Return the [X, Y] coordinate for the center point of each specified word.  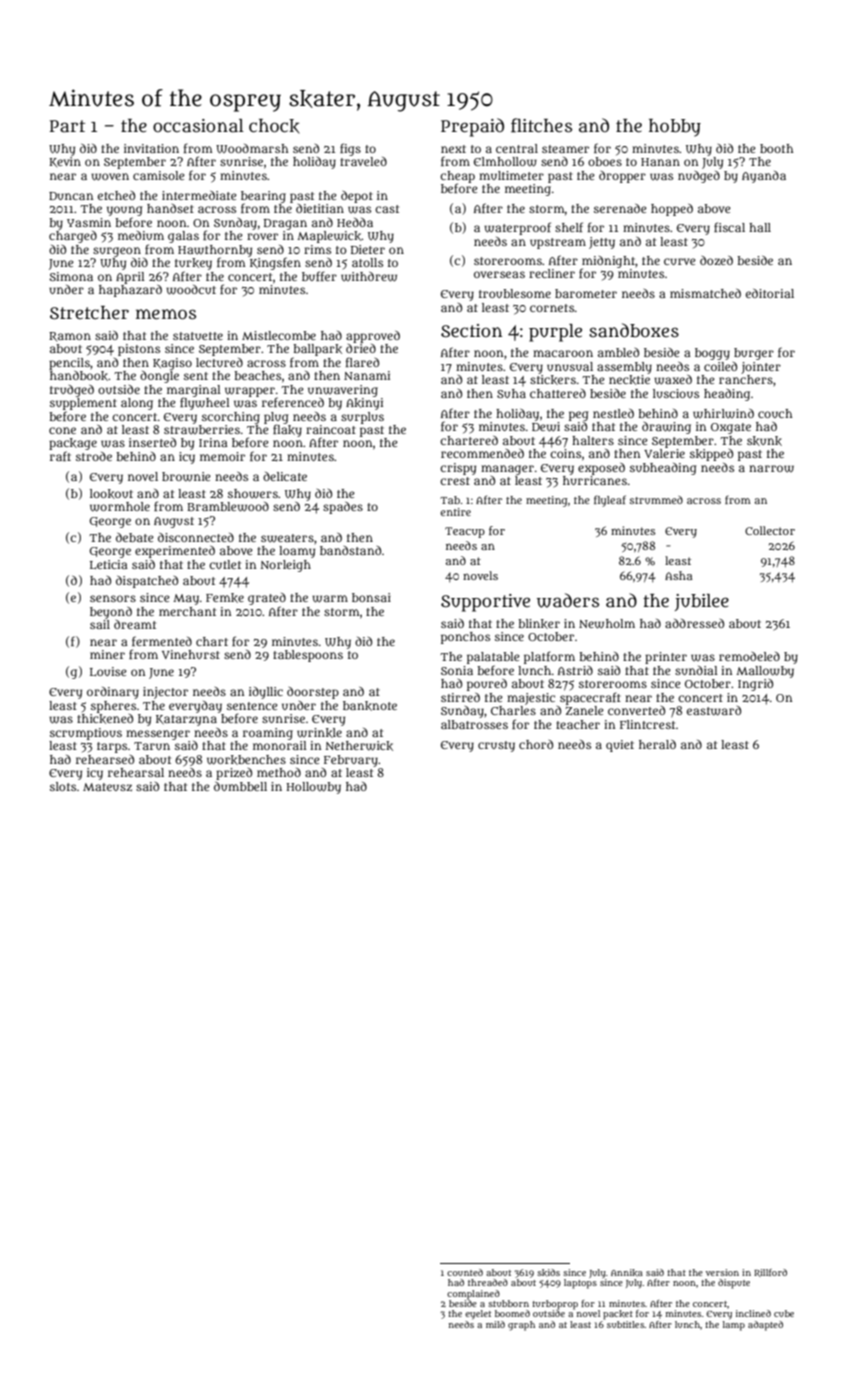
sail [100, 624]
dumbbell [240, 786]
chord [536, 744]
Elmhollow [505, 162]
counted [465, 1272]
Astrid [575, 670]
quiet [620, 746]
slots [63, 786]
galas [183, 237]
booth [776, 148]
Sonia [457, 670]
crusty [496, 746]
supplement [83, 404]
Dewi [546, 427]
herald [657, 744]
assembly [624, 368]
